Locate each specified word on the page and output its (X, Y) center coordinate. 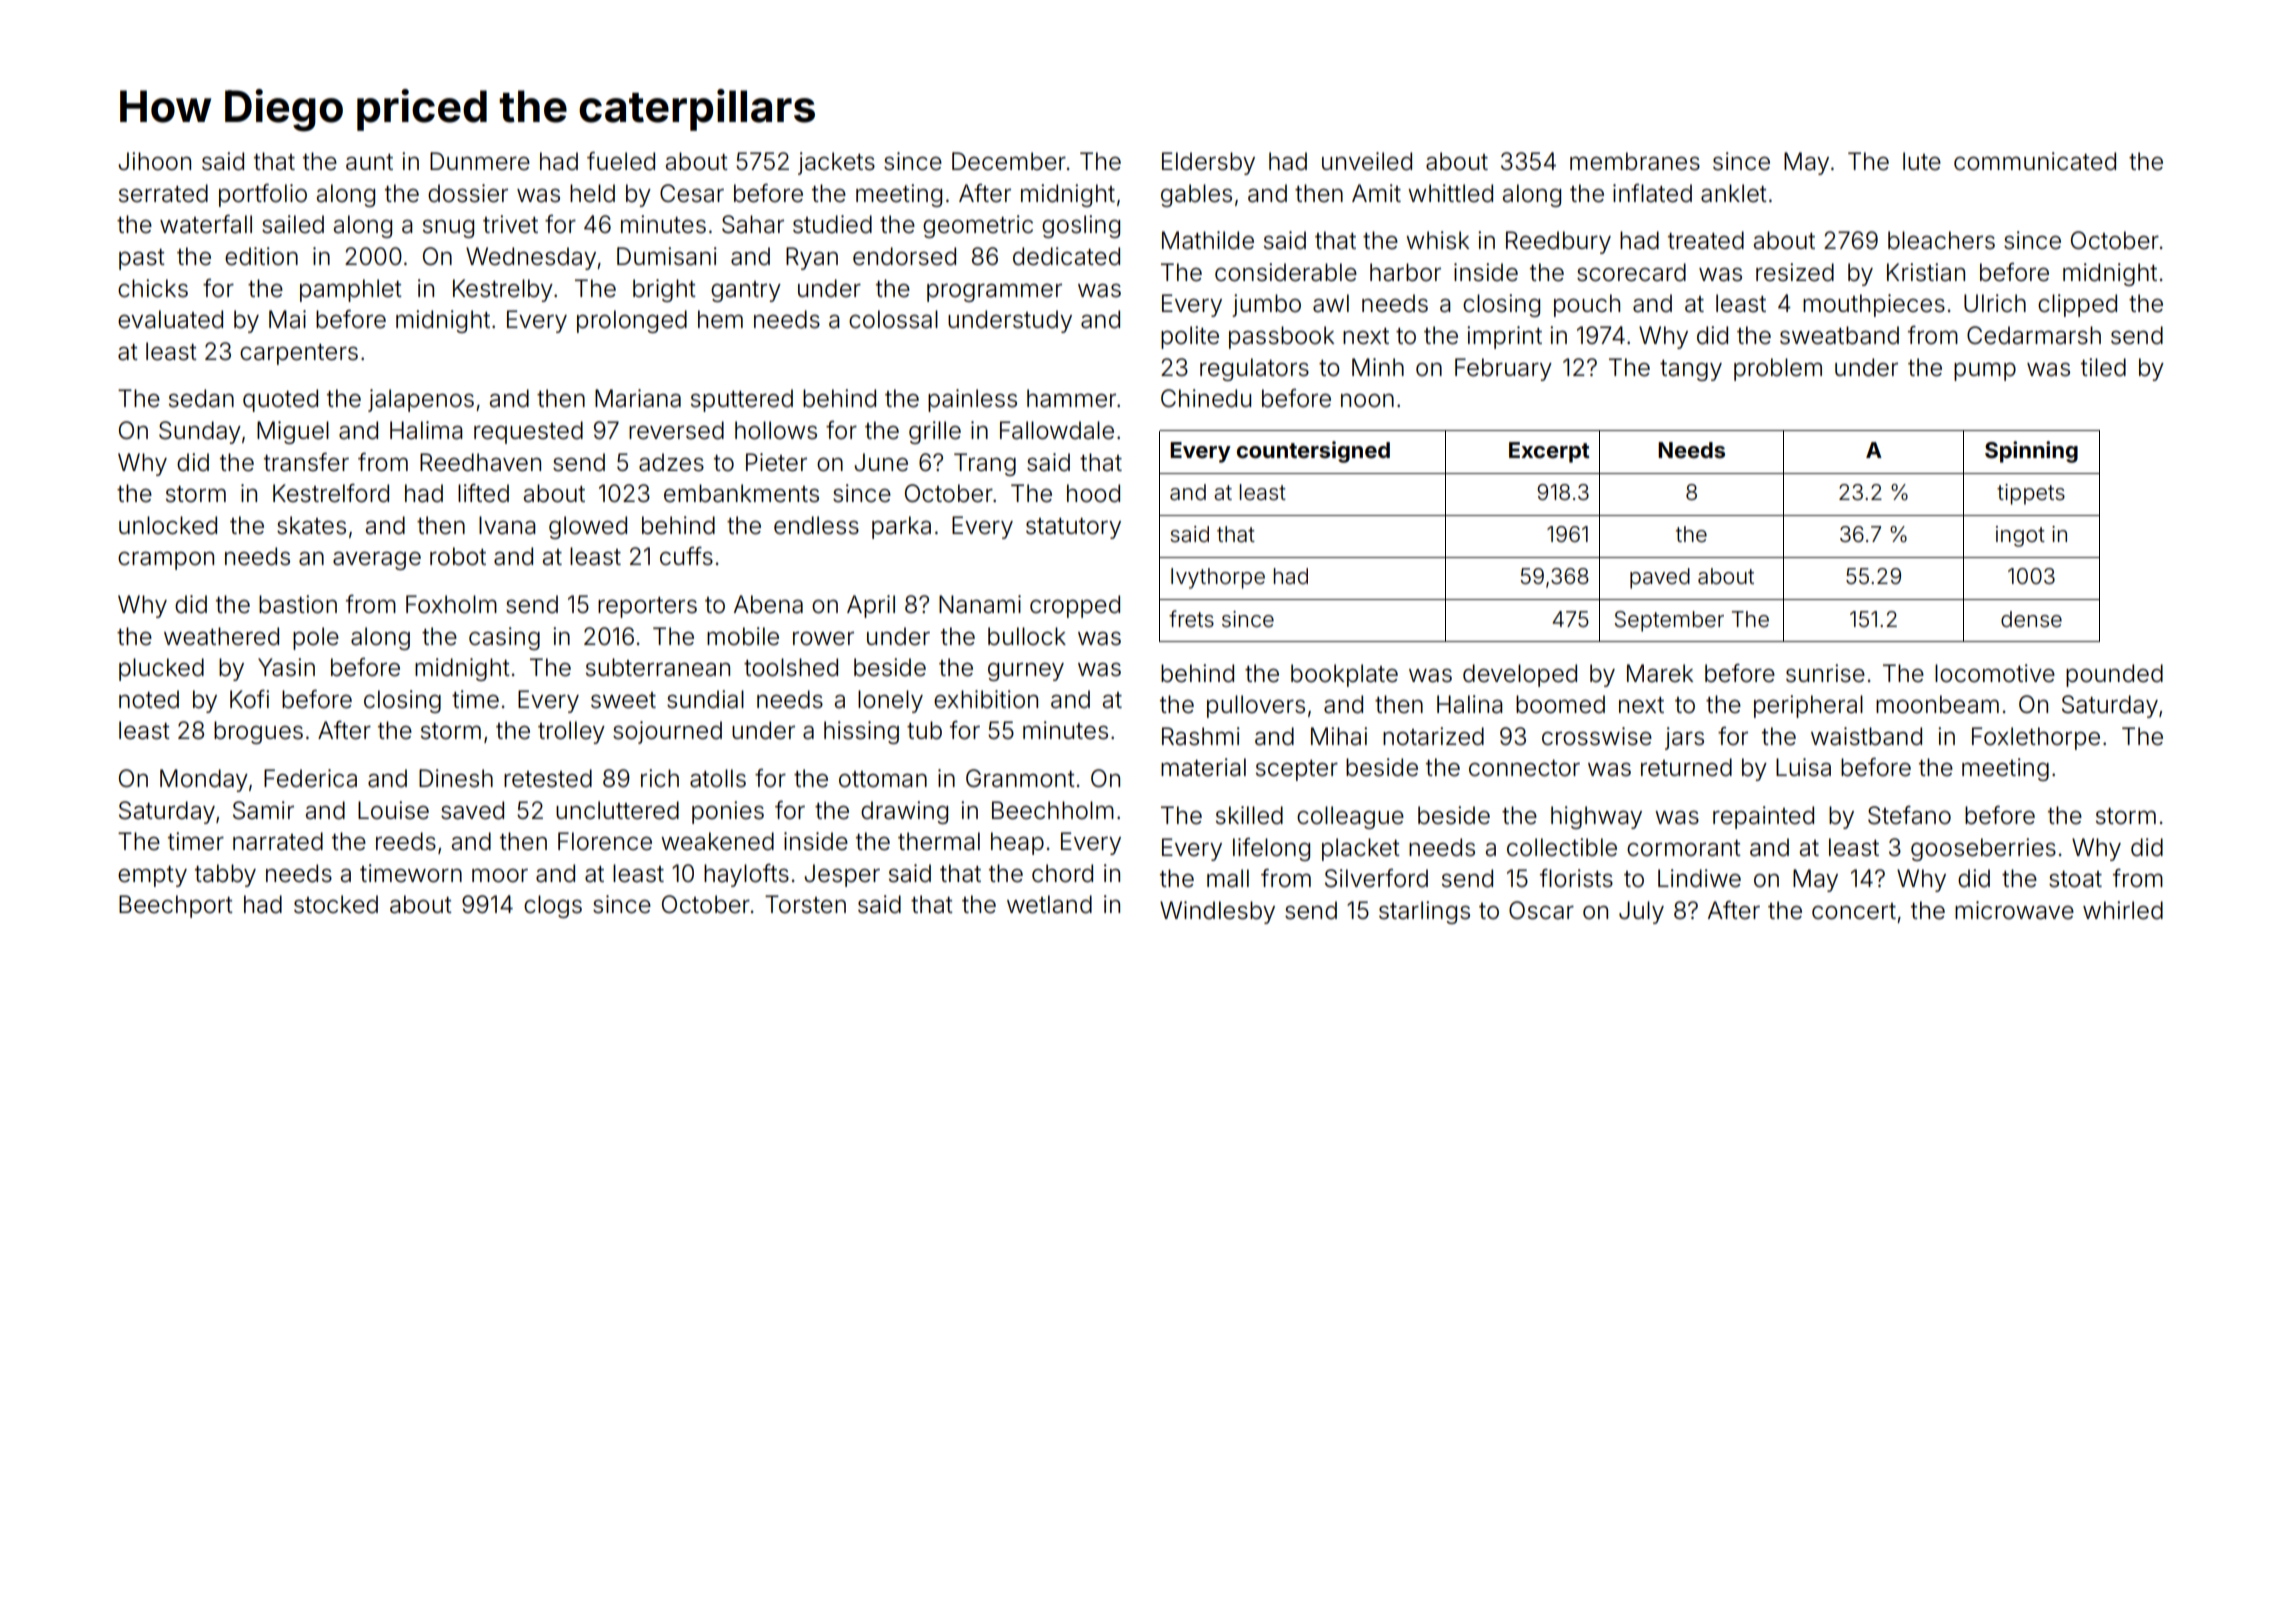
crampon (166, 560)
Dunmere (480, 161)
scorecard (1631, 272)
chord (1062, 873)
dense (2031, 619)
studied (832, 224)
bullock (1027, 636)
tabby (225, 875)
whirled (2123, 910)
